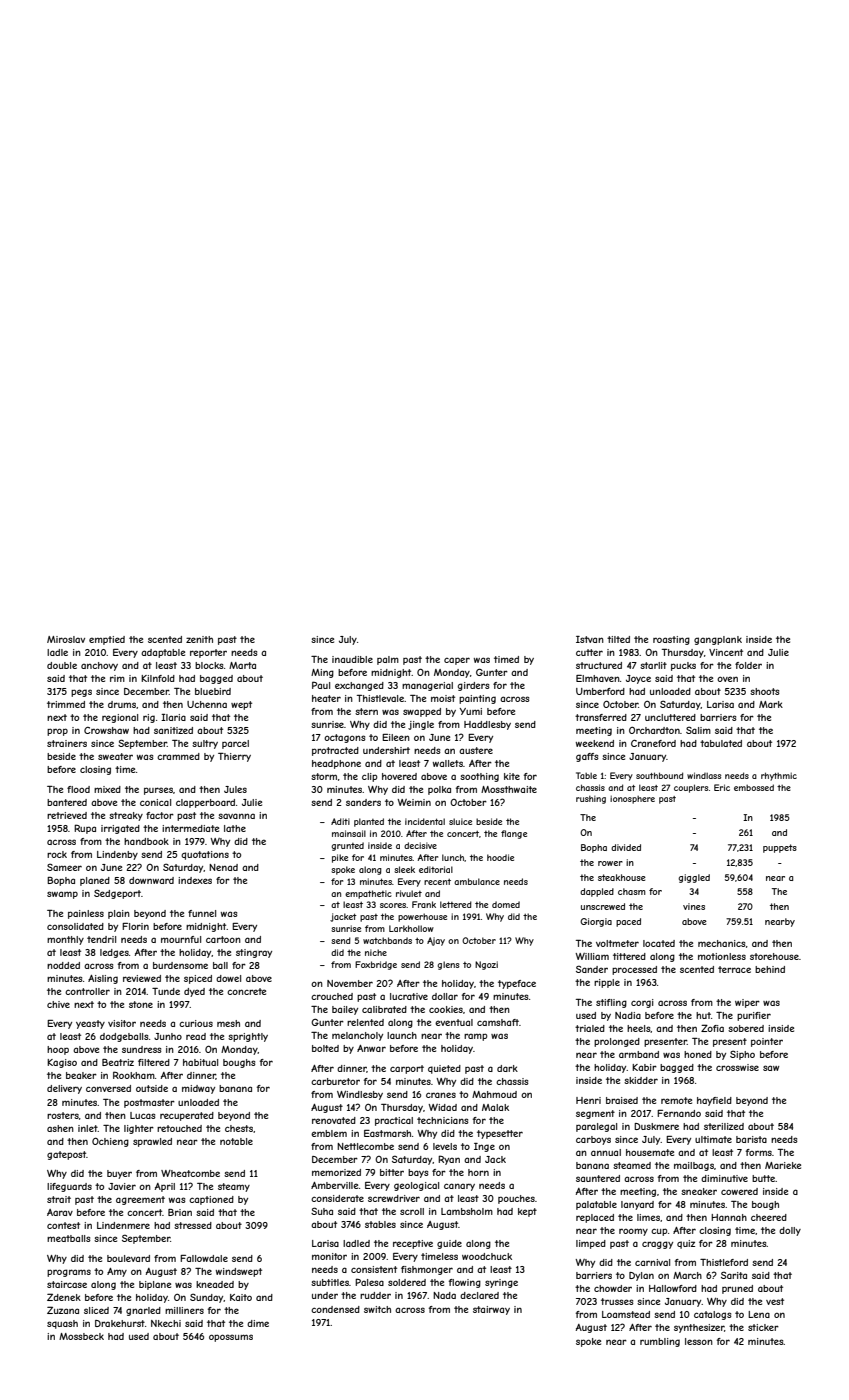  Describe the element at coordinates (425, 821) in the screenshot. I see `incidental` at that location.
